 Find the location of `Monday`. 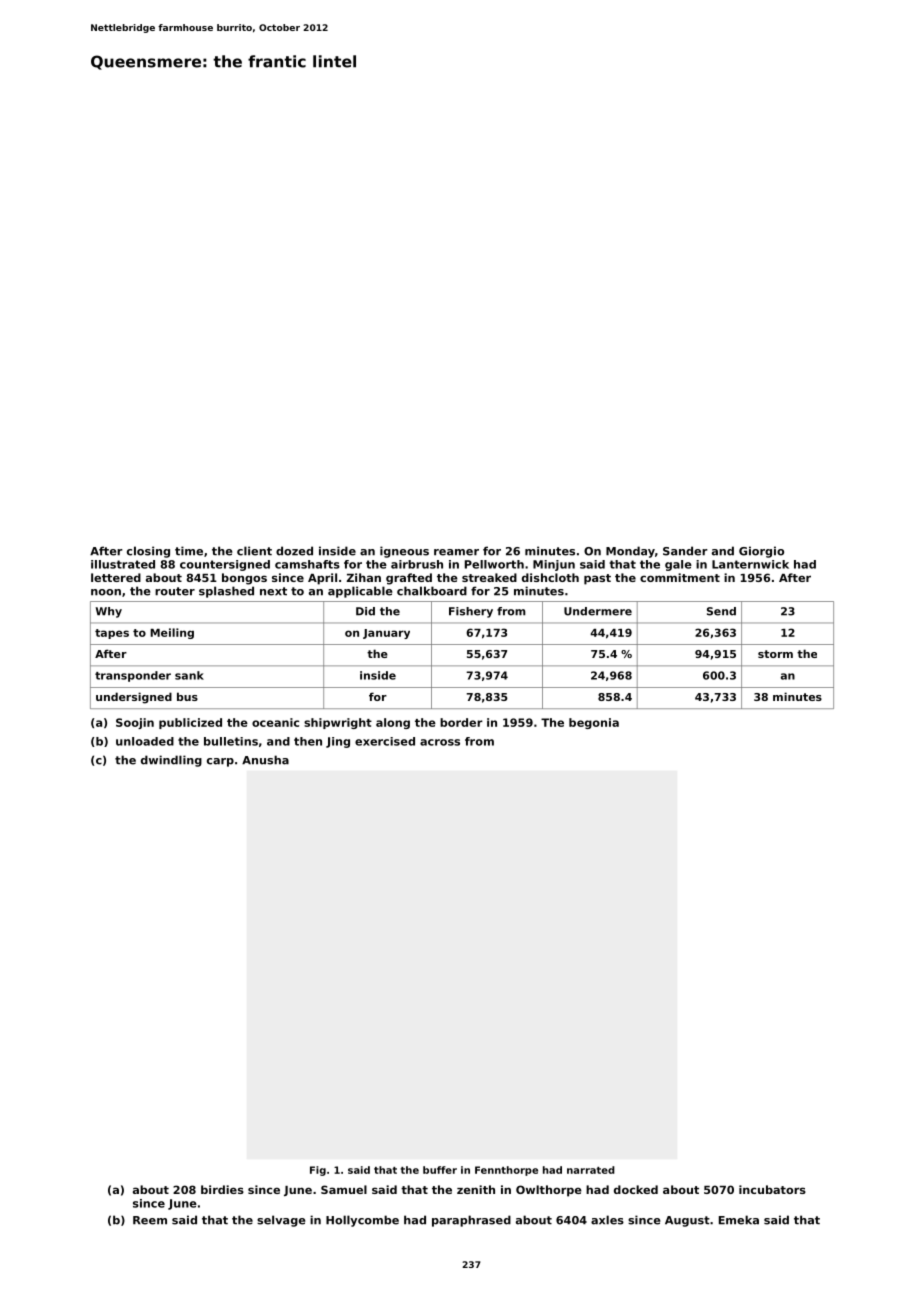

Monday is located at coordinates (630, 552).
